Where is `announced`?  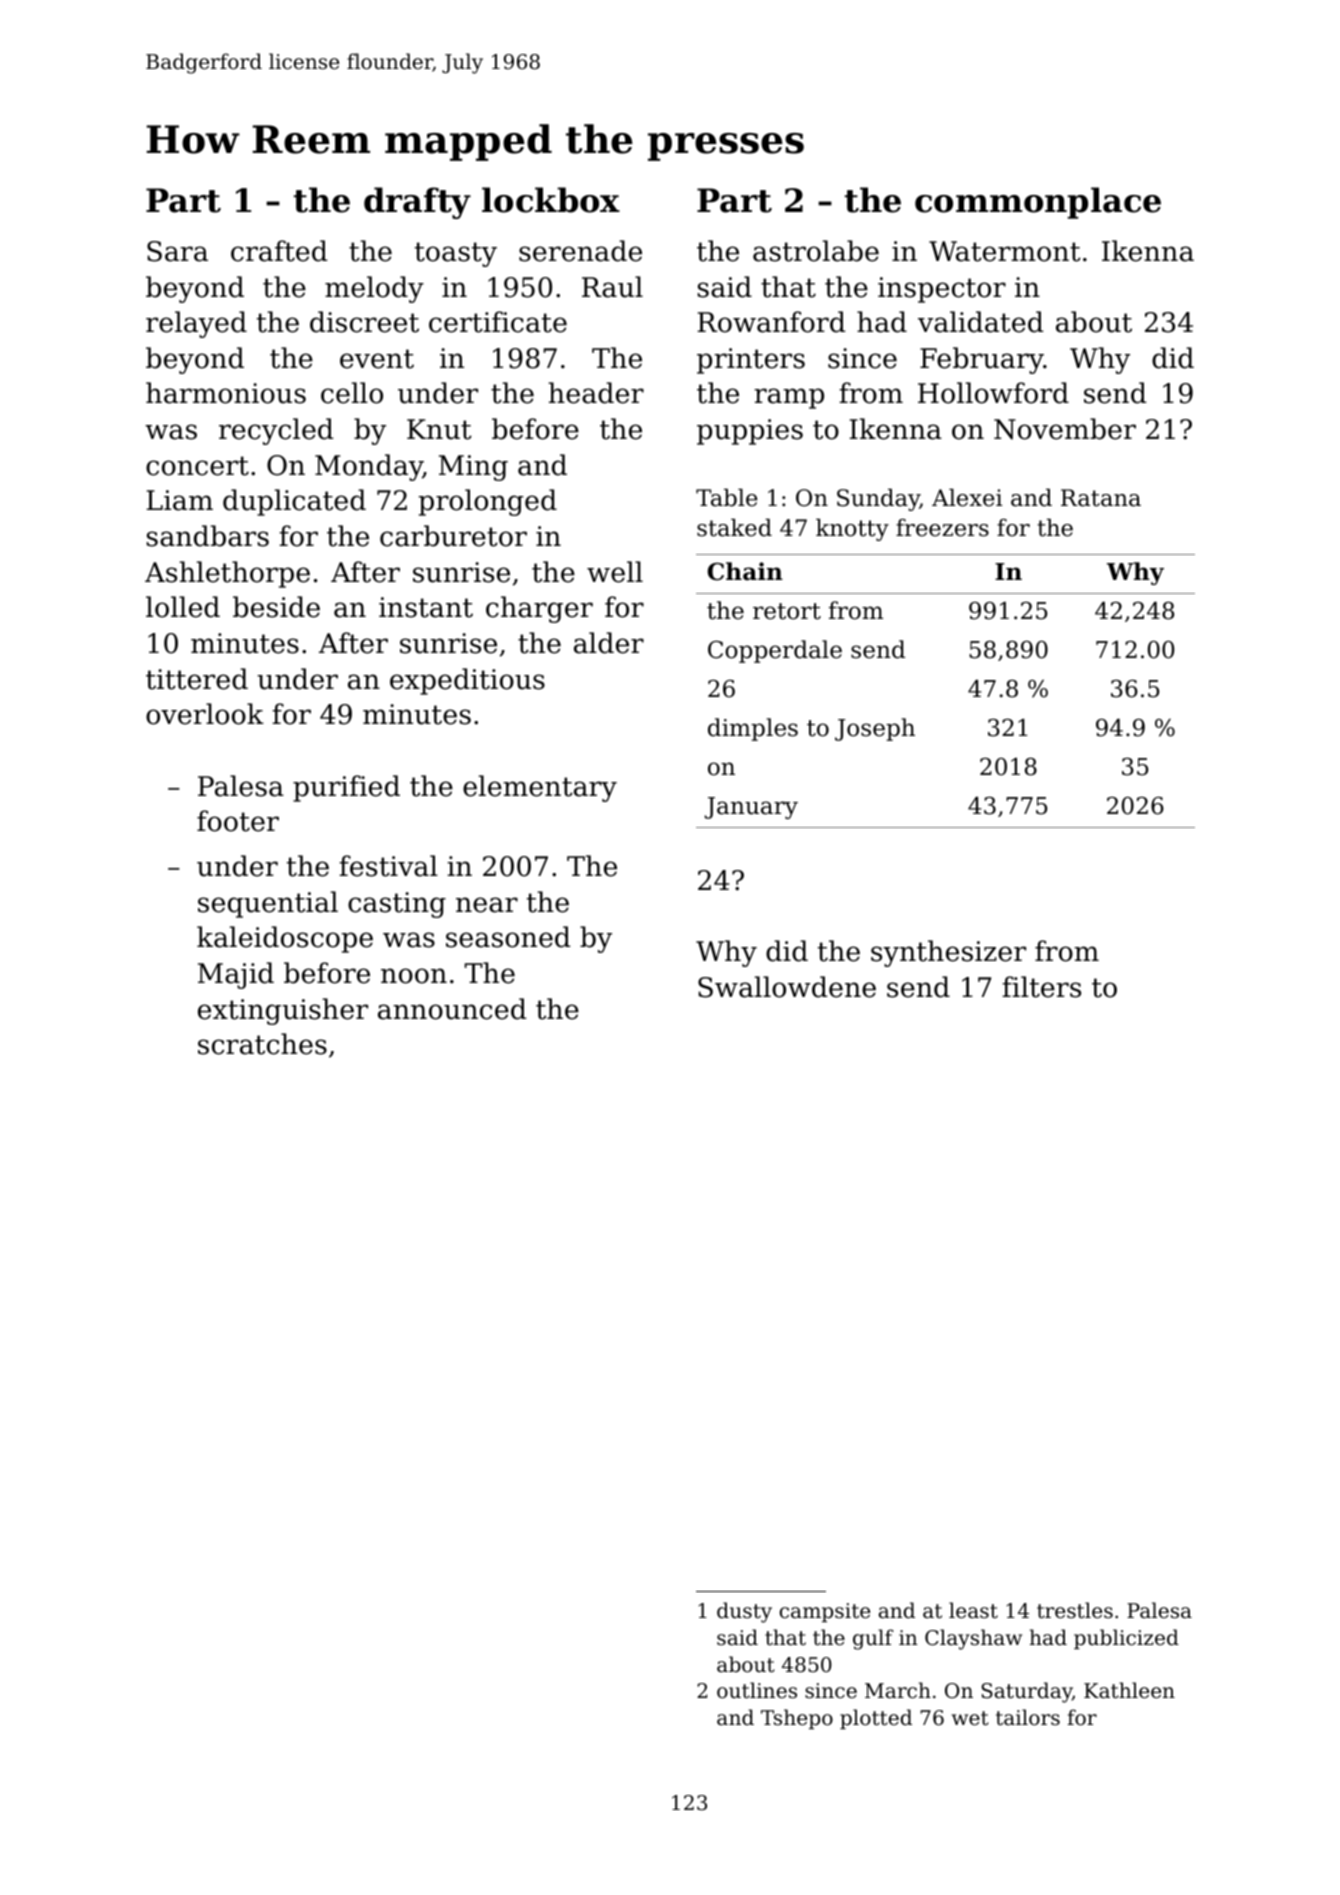
announced is located at coordinates (452, 1009).
